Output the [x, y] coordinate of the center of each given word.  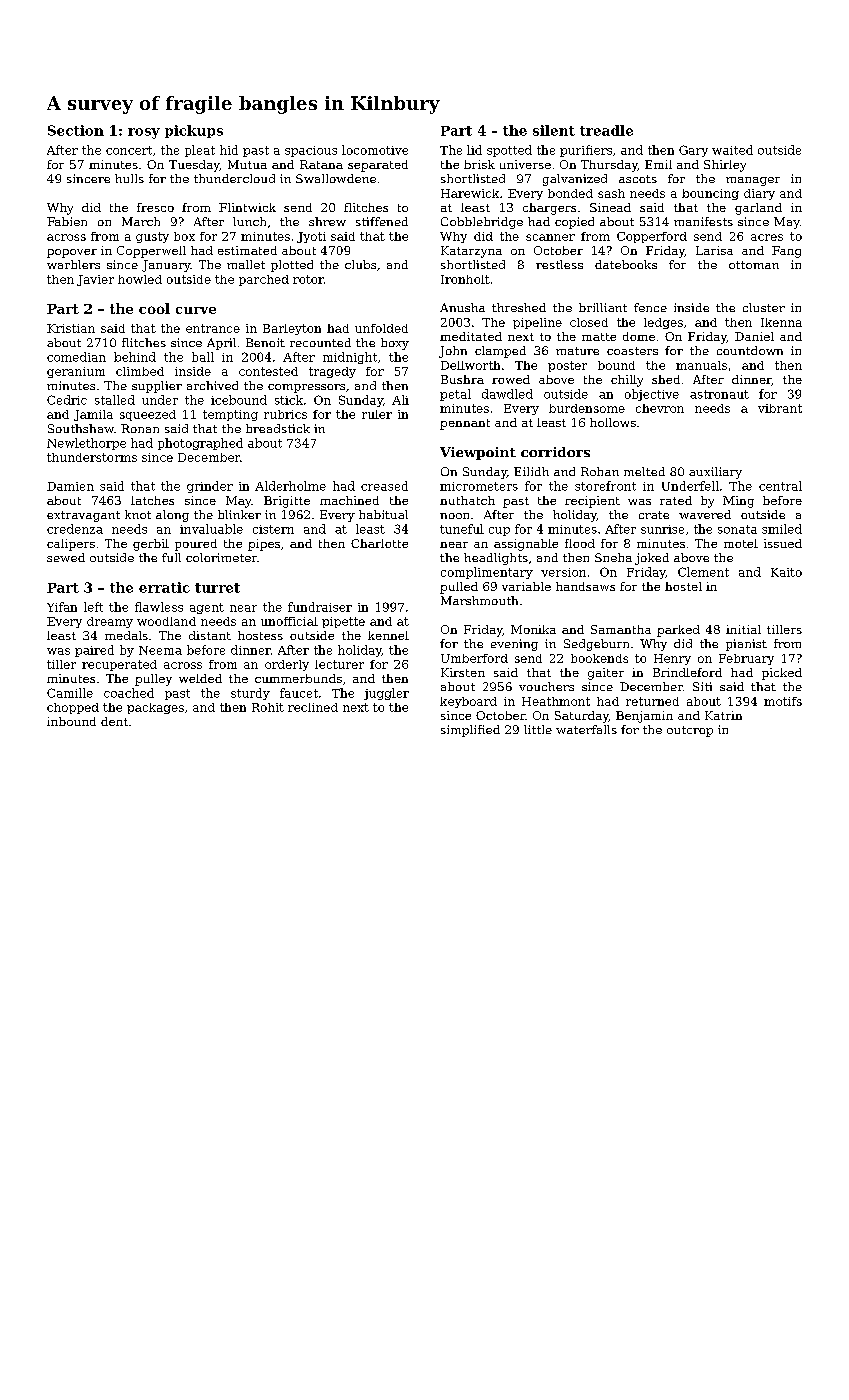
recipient [592, 502]
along [172, 516]
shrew [327, 221]
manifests [703, 221]
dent [114, 721]
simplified [470, 731]
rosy [144, 133]
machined [349, 500]
